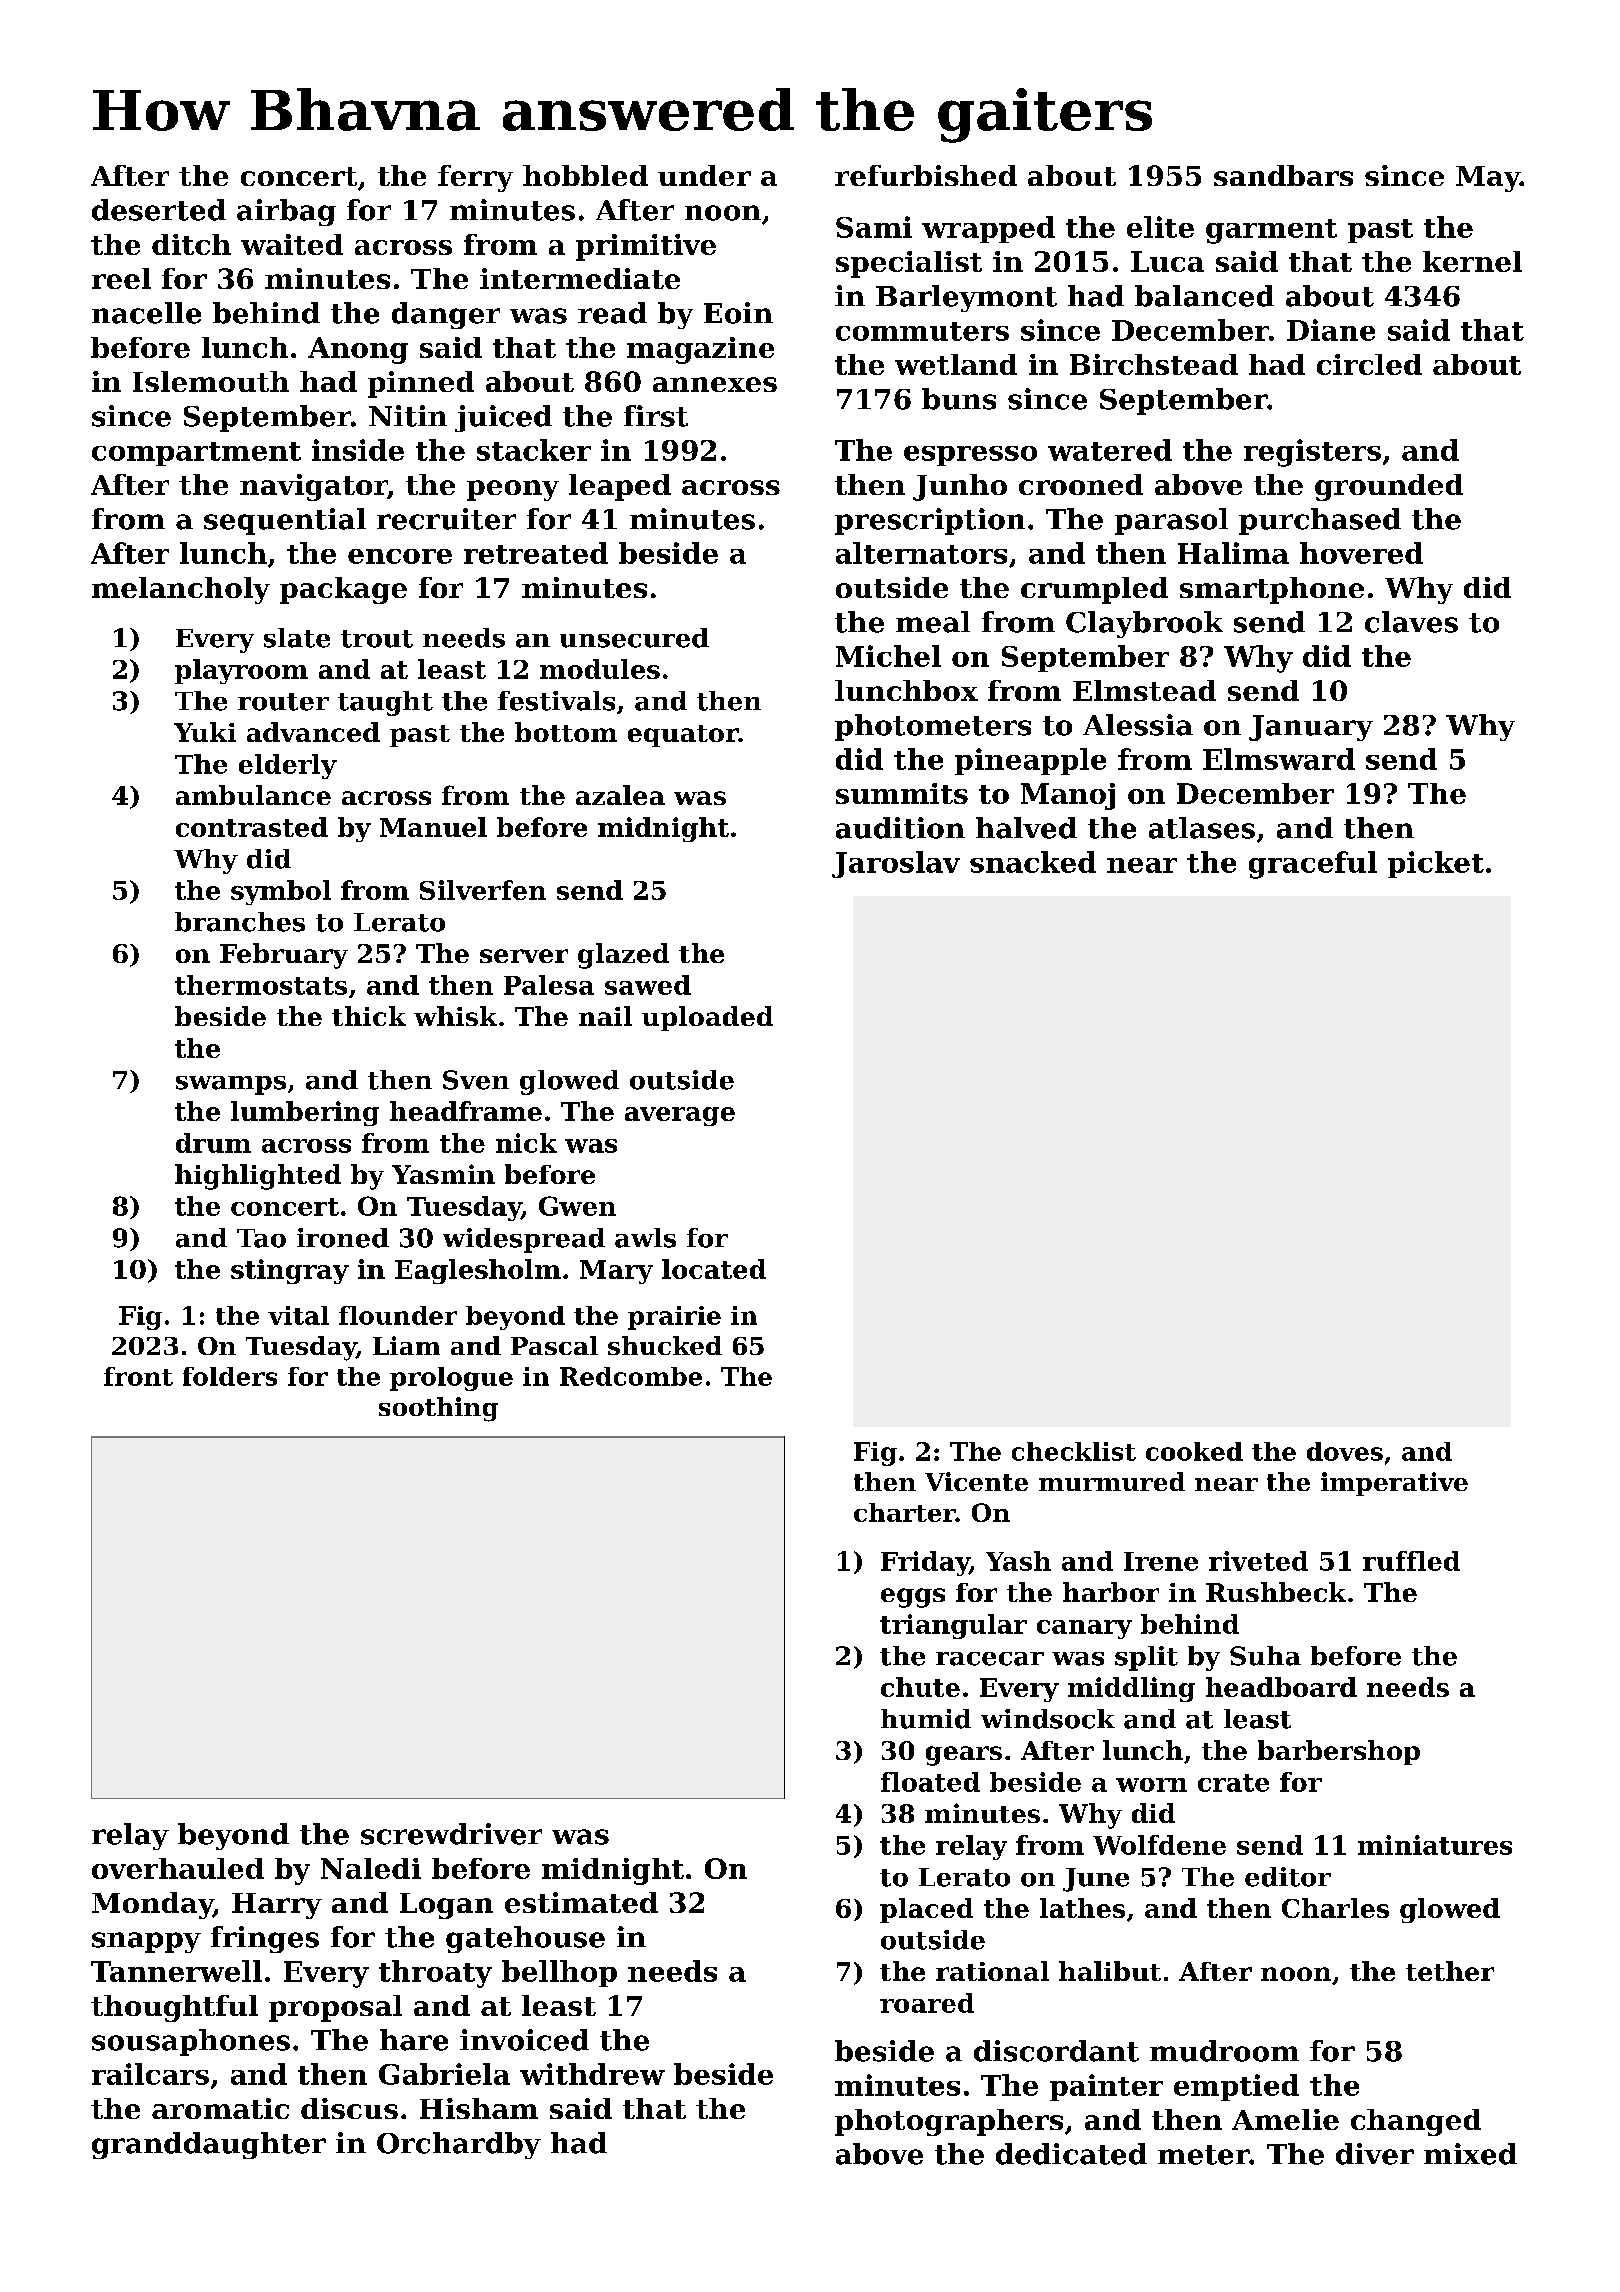 Image resolution: width=1620 pixels, height=2292 pixels. I want to click on located, so click(714, 1269).
